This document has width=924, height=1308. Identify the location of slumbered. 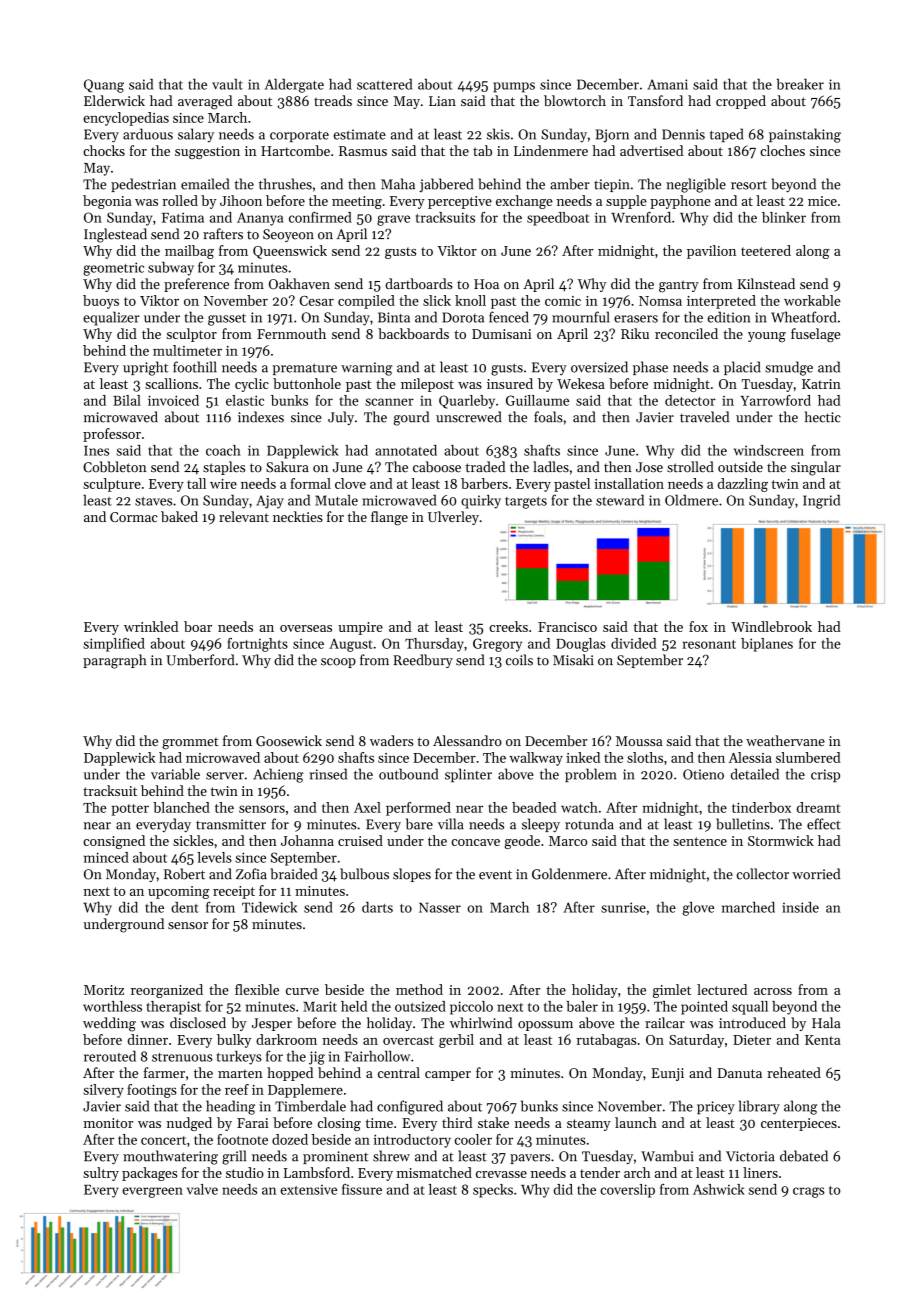
(808, 757).
